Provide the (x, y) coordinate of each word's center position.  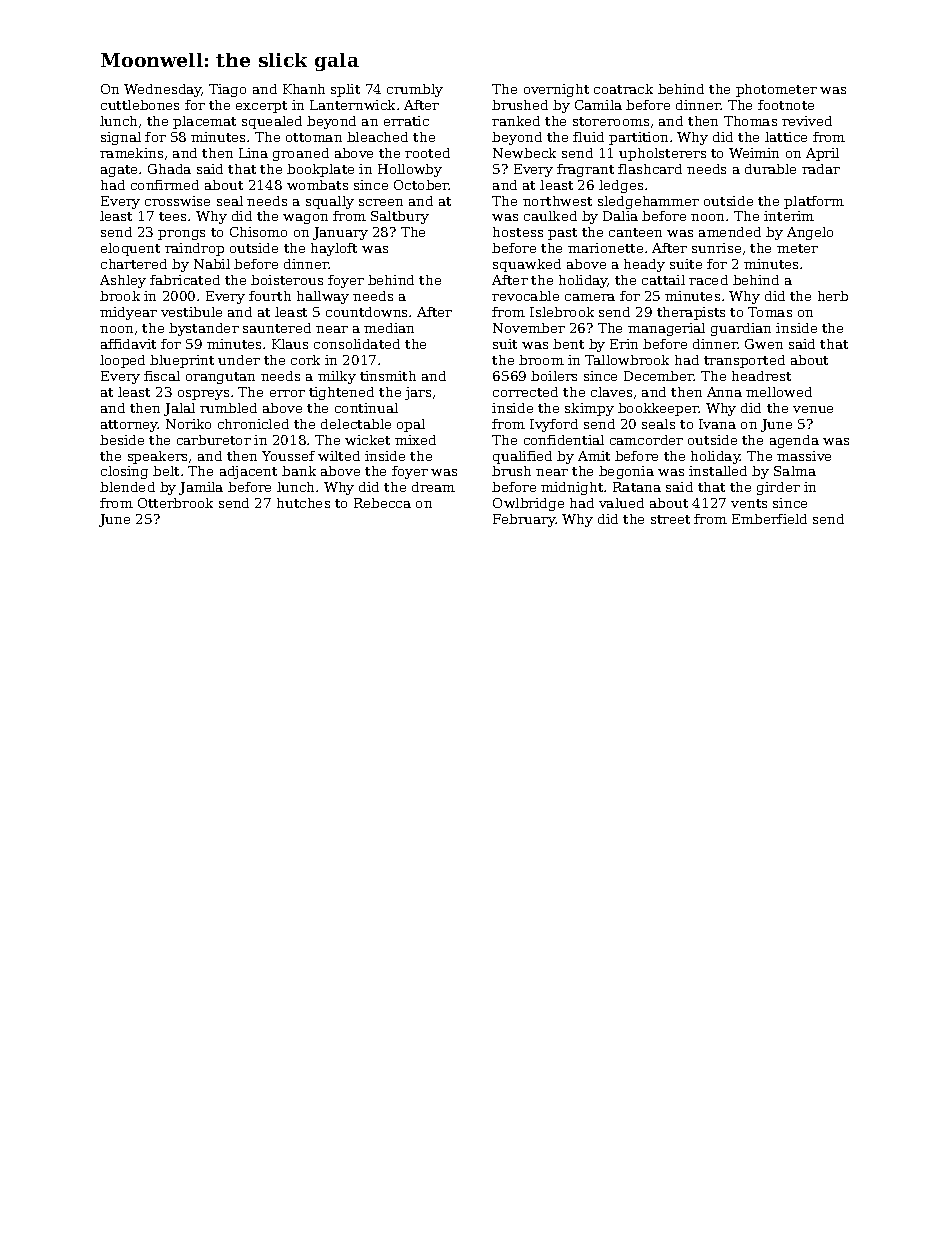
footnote (786, 105)
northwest (557, 201)
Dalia (620, 216)
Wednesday (163, 90)
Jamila (201, 488)
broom (541, 360)
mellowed (779, 392)
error (287, 393)
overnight (556, 90)
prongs (181, 235)
